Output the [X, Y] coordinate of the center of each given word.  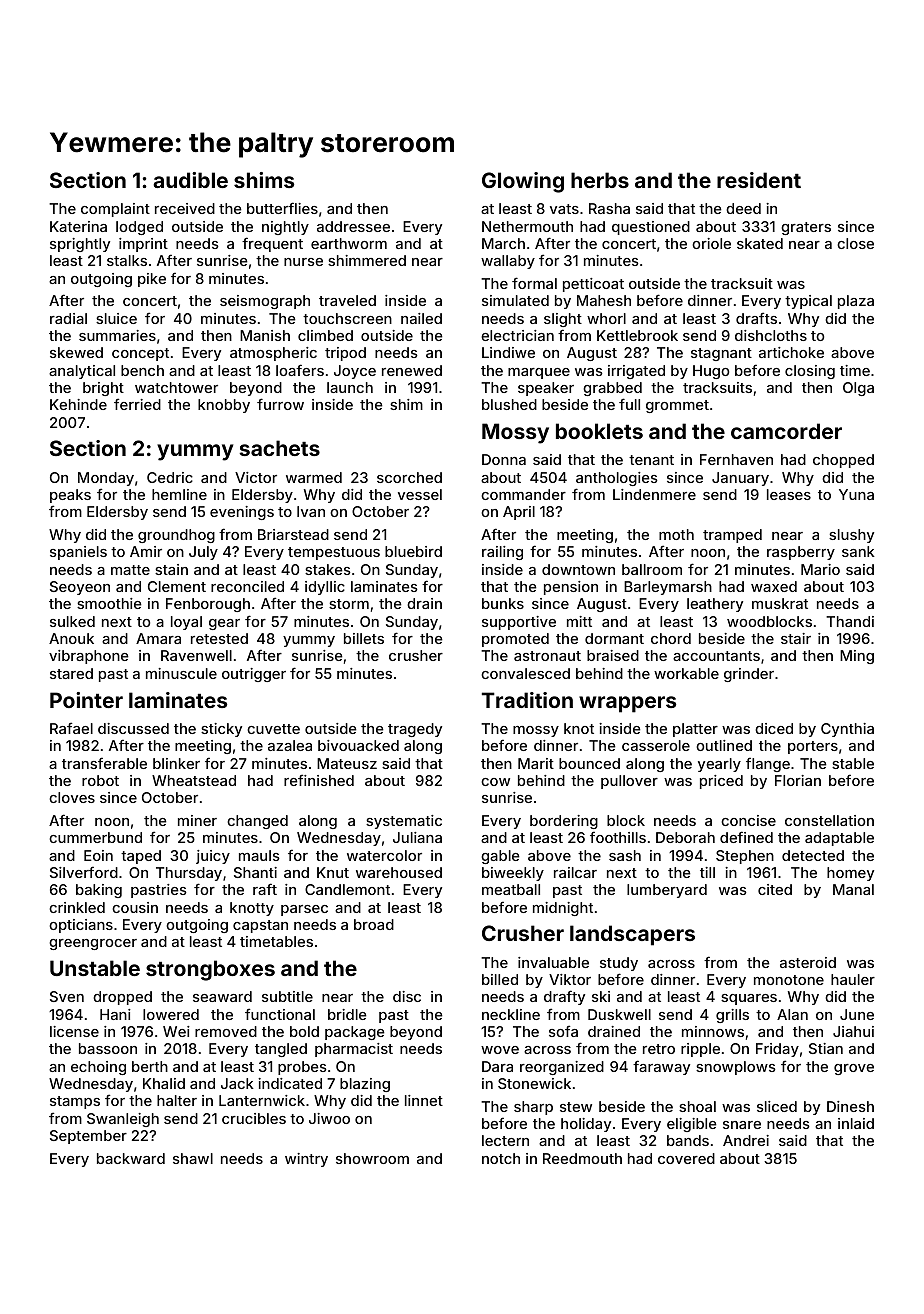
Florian [798, 780]
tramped [732, 536]
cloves [72, 797]
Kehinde [78, 404]
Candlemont [347, 889]
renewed [412, 370]
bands [688, 1140]
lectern [505, 1140]
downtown [578, 569]
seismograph [265, 302]
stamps [75, 1102]
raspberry [801, 553]
